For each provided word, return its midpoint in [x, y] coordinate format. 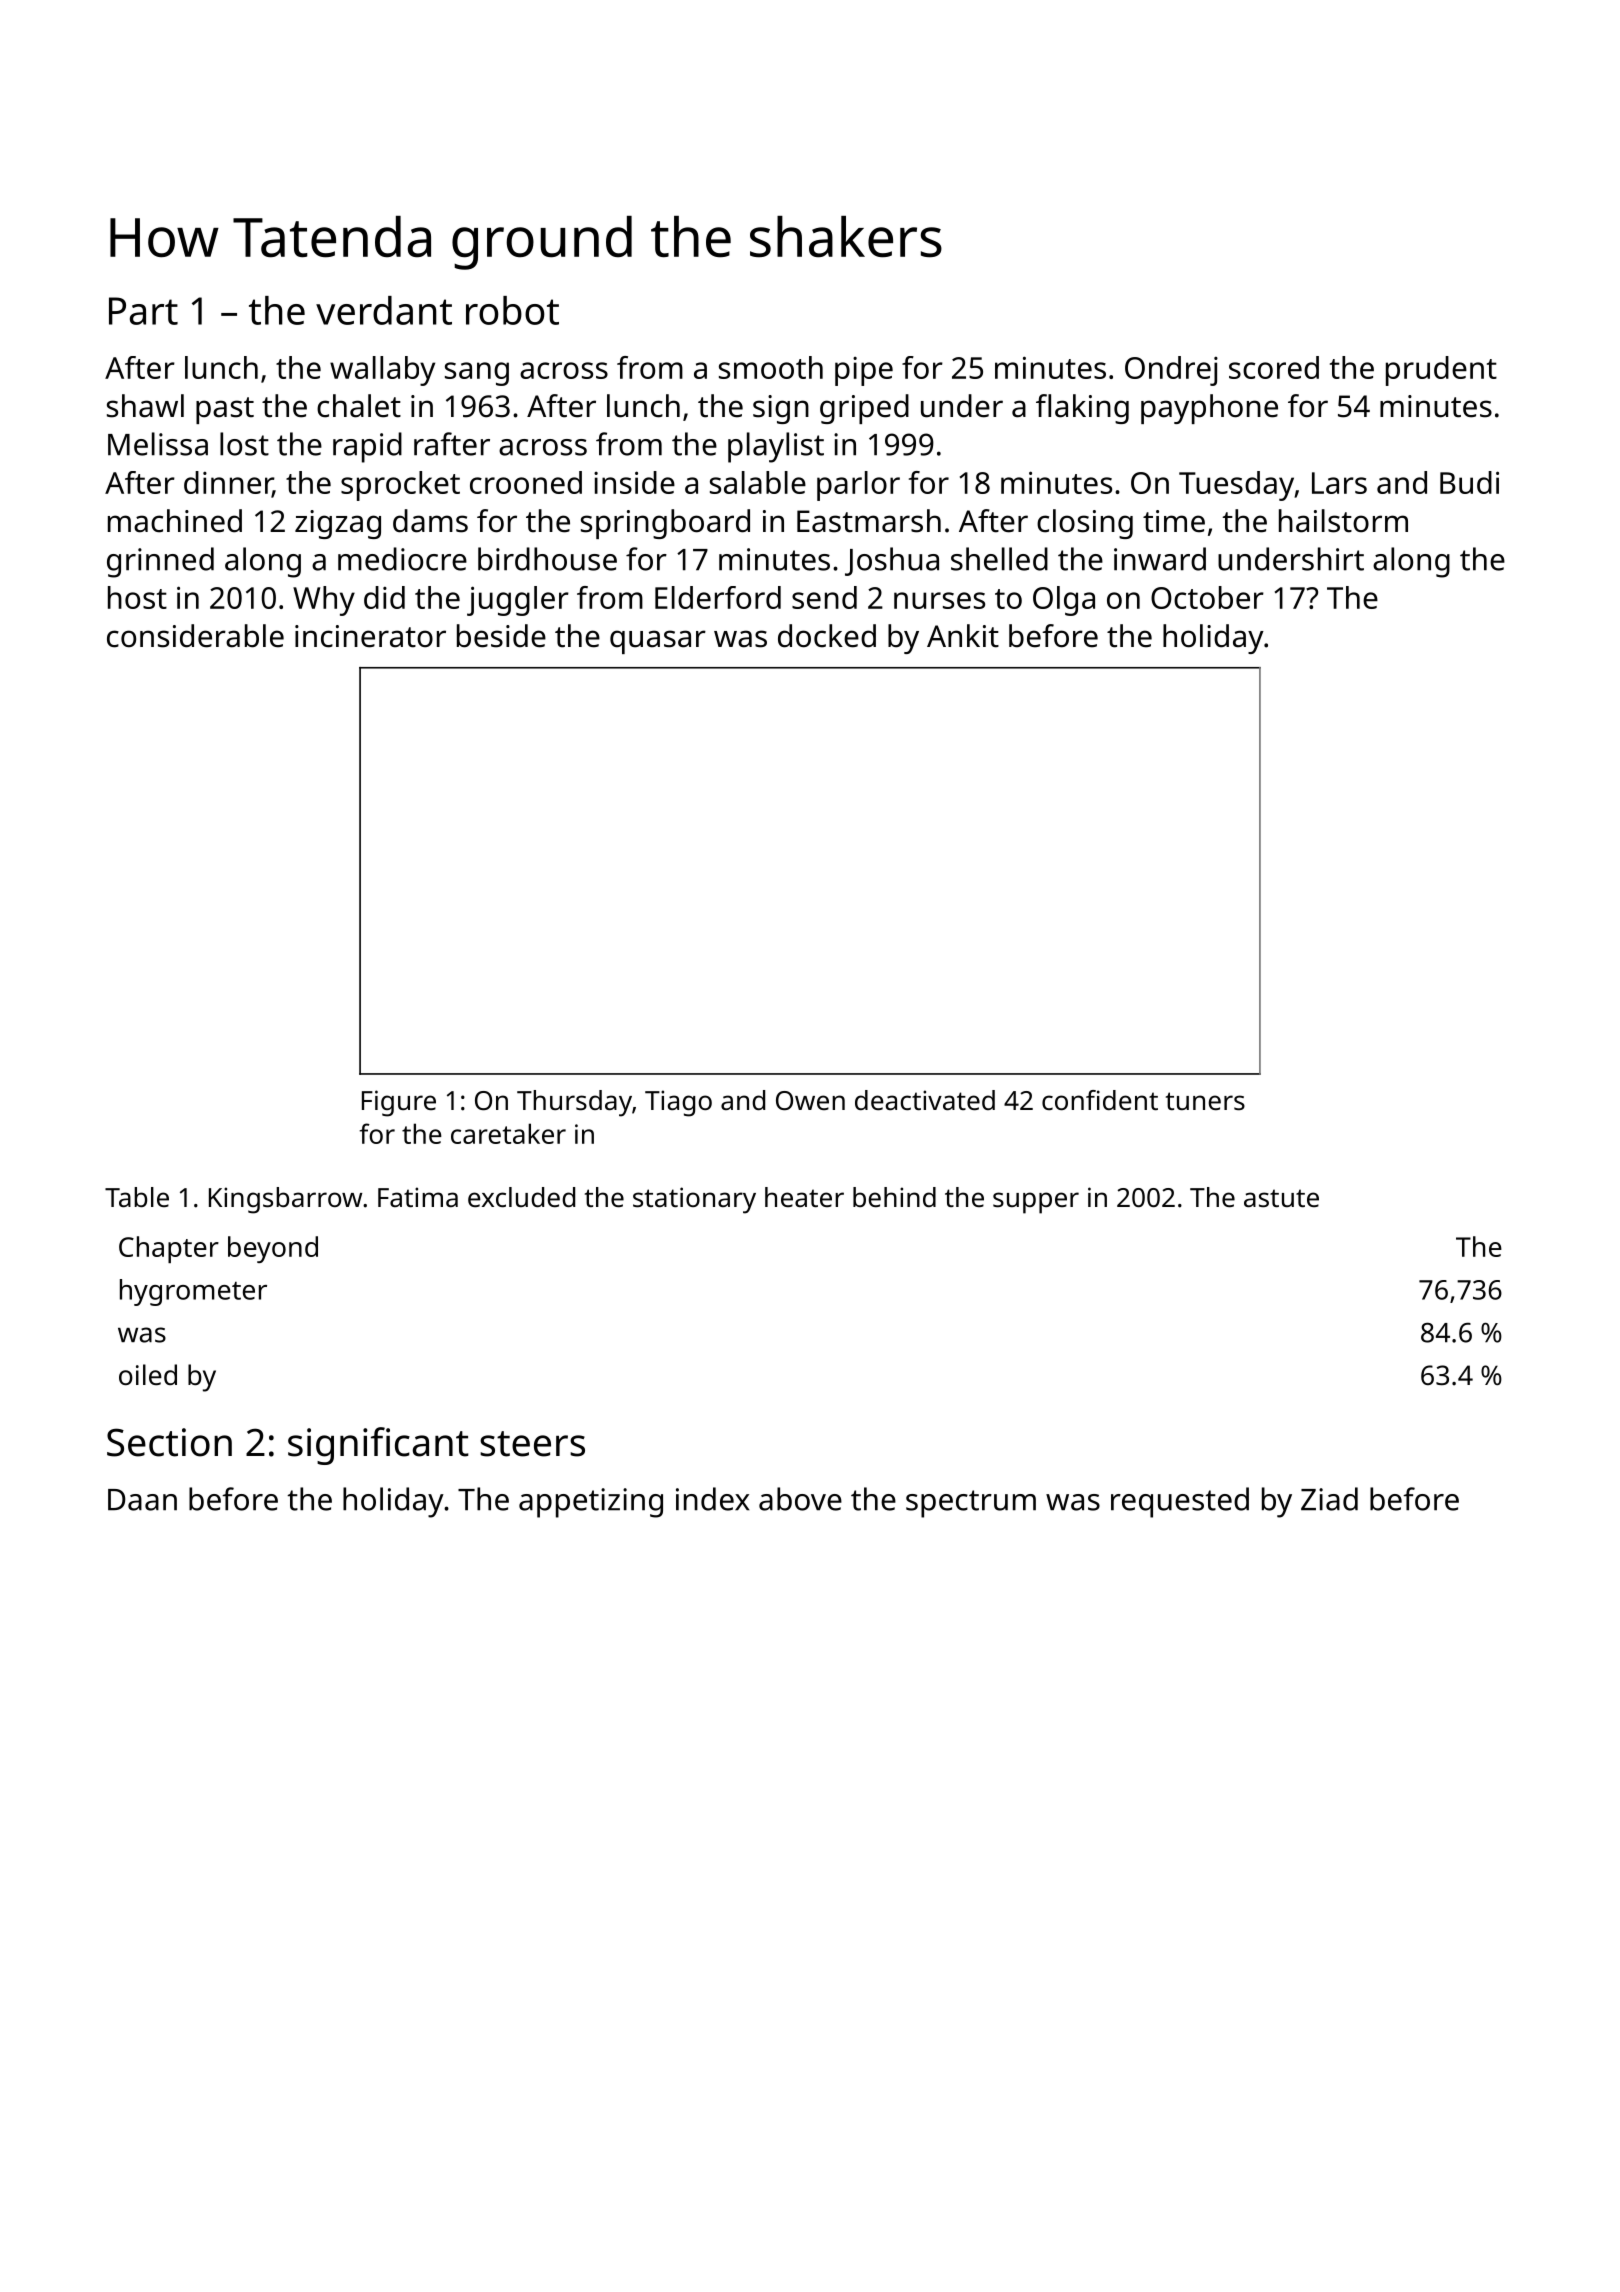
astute [1281, 1198]
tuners [1205, 1101]
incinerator [370, 636]
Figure [399, 1103]
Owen [810, 1101]
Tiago [678, 1103]
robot [512, 310]
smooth [771, 367]
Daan [142, 1500]
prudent [1441, 371]
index [713, 1499]
